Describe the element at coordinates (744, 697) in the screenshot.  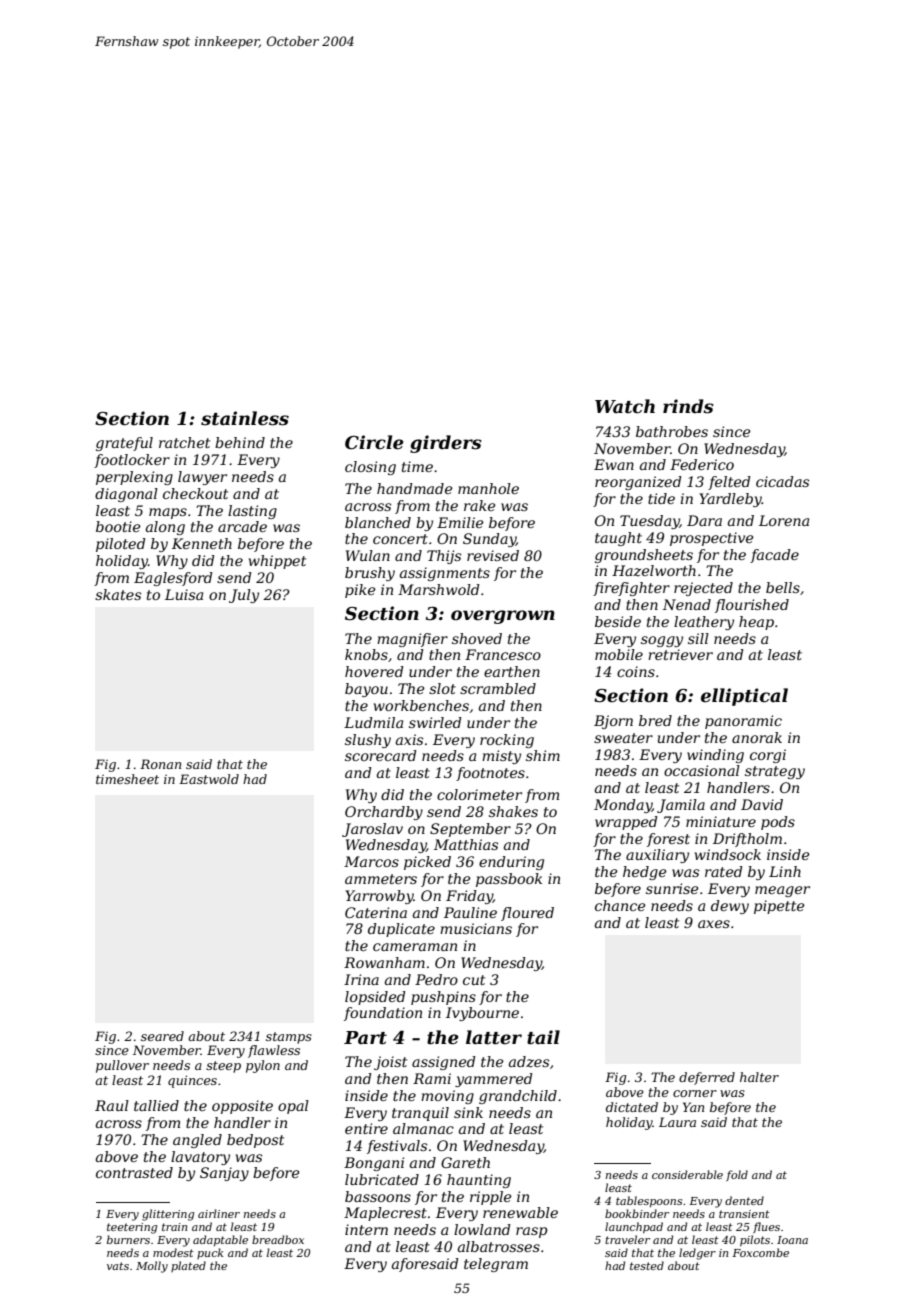
I see `elliptical` at that location.
